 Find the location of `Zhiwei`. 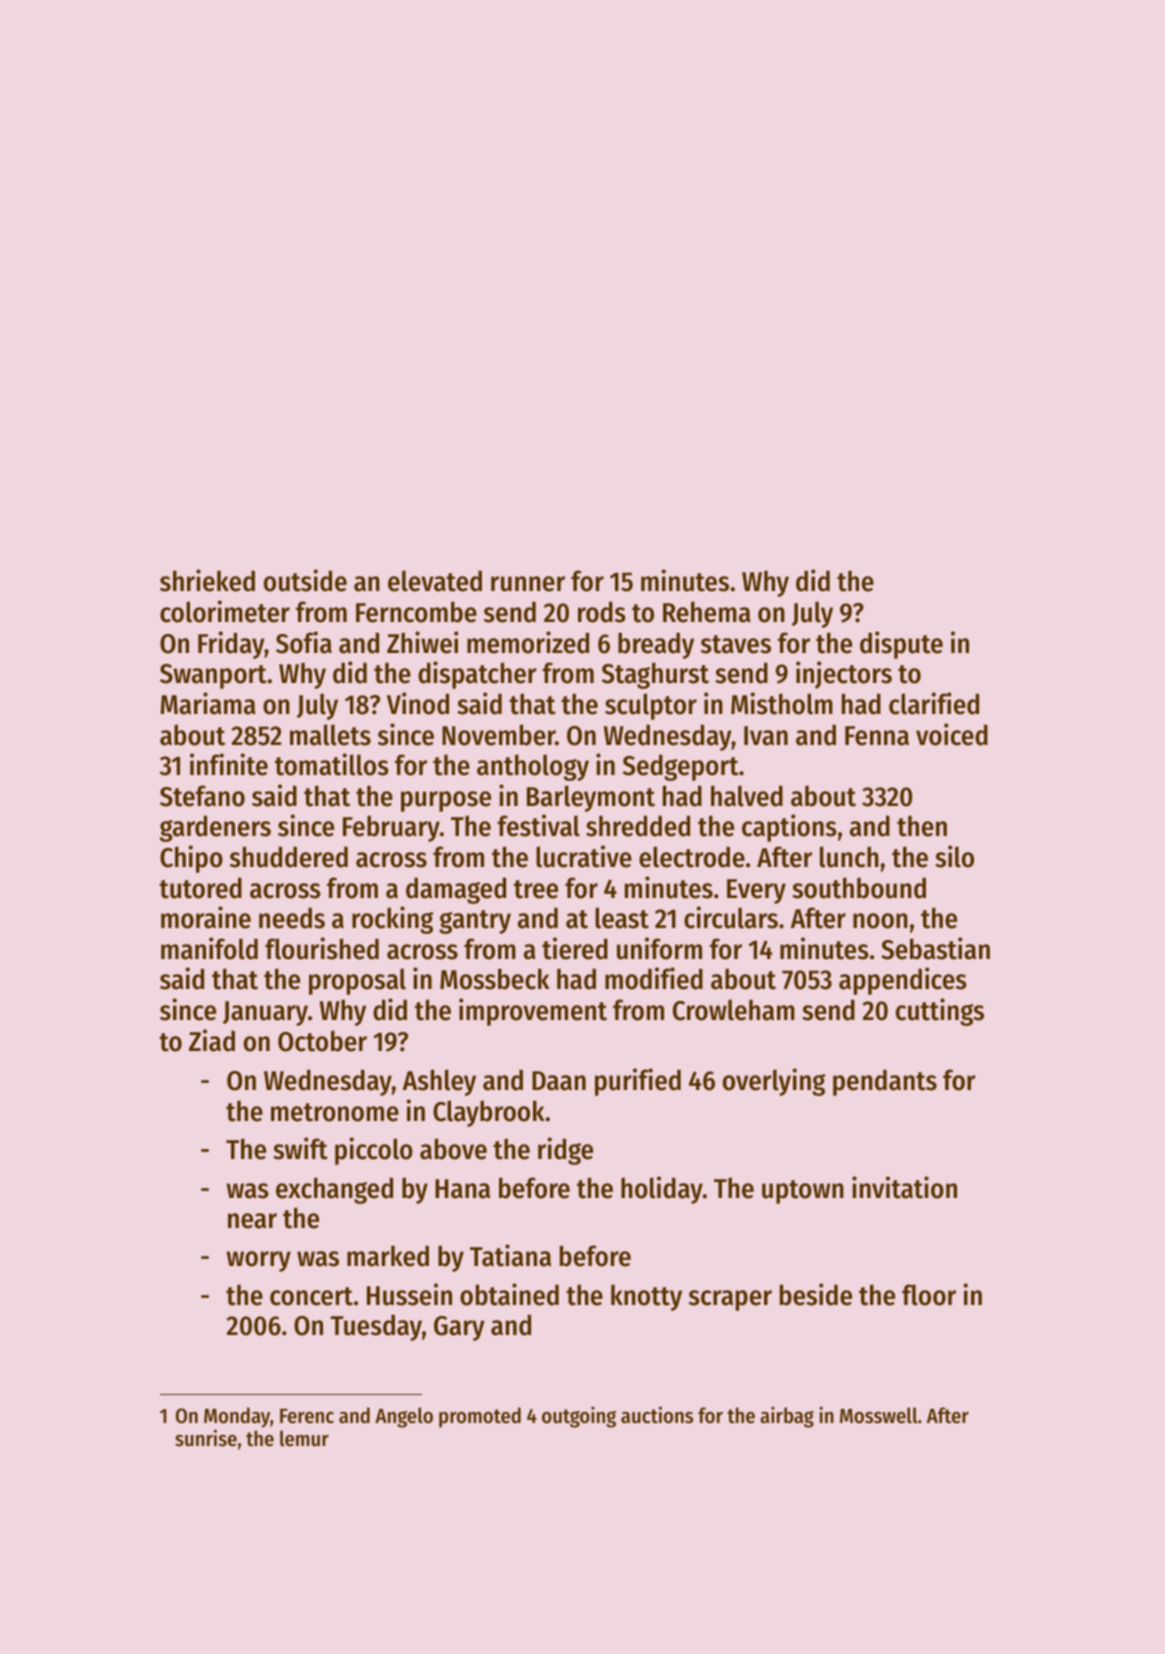

Zhiwei is located at coordinates (423, 642).
